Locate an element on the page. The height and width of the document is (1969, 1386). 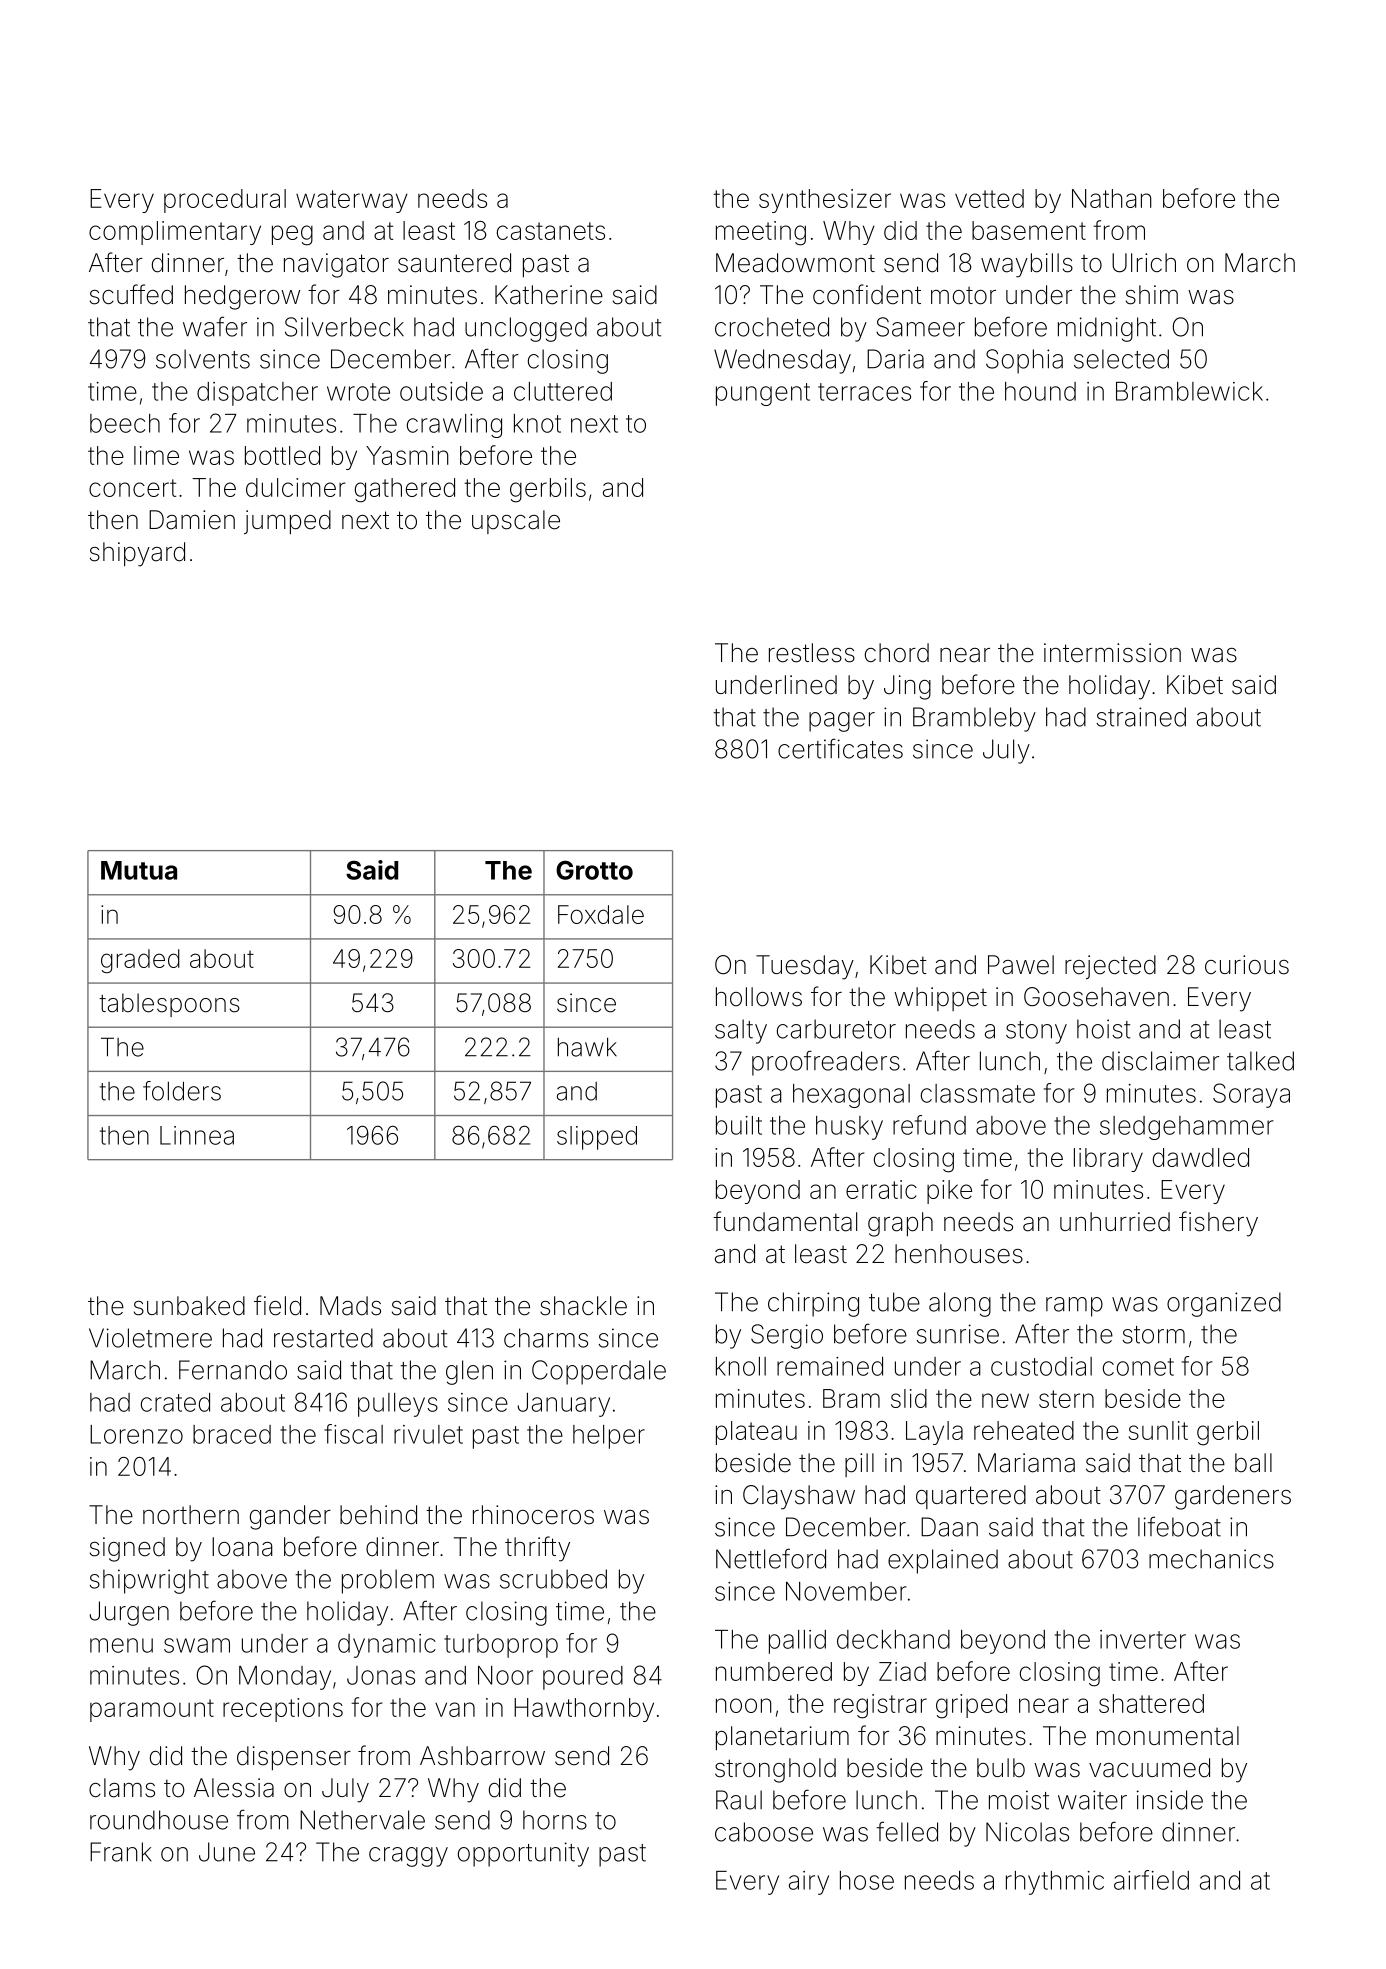
procedural is located at coordinates (225, 201).
